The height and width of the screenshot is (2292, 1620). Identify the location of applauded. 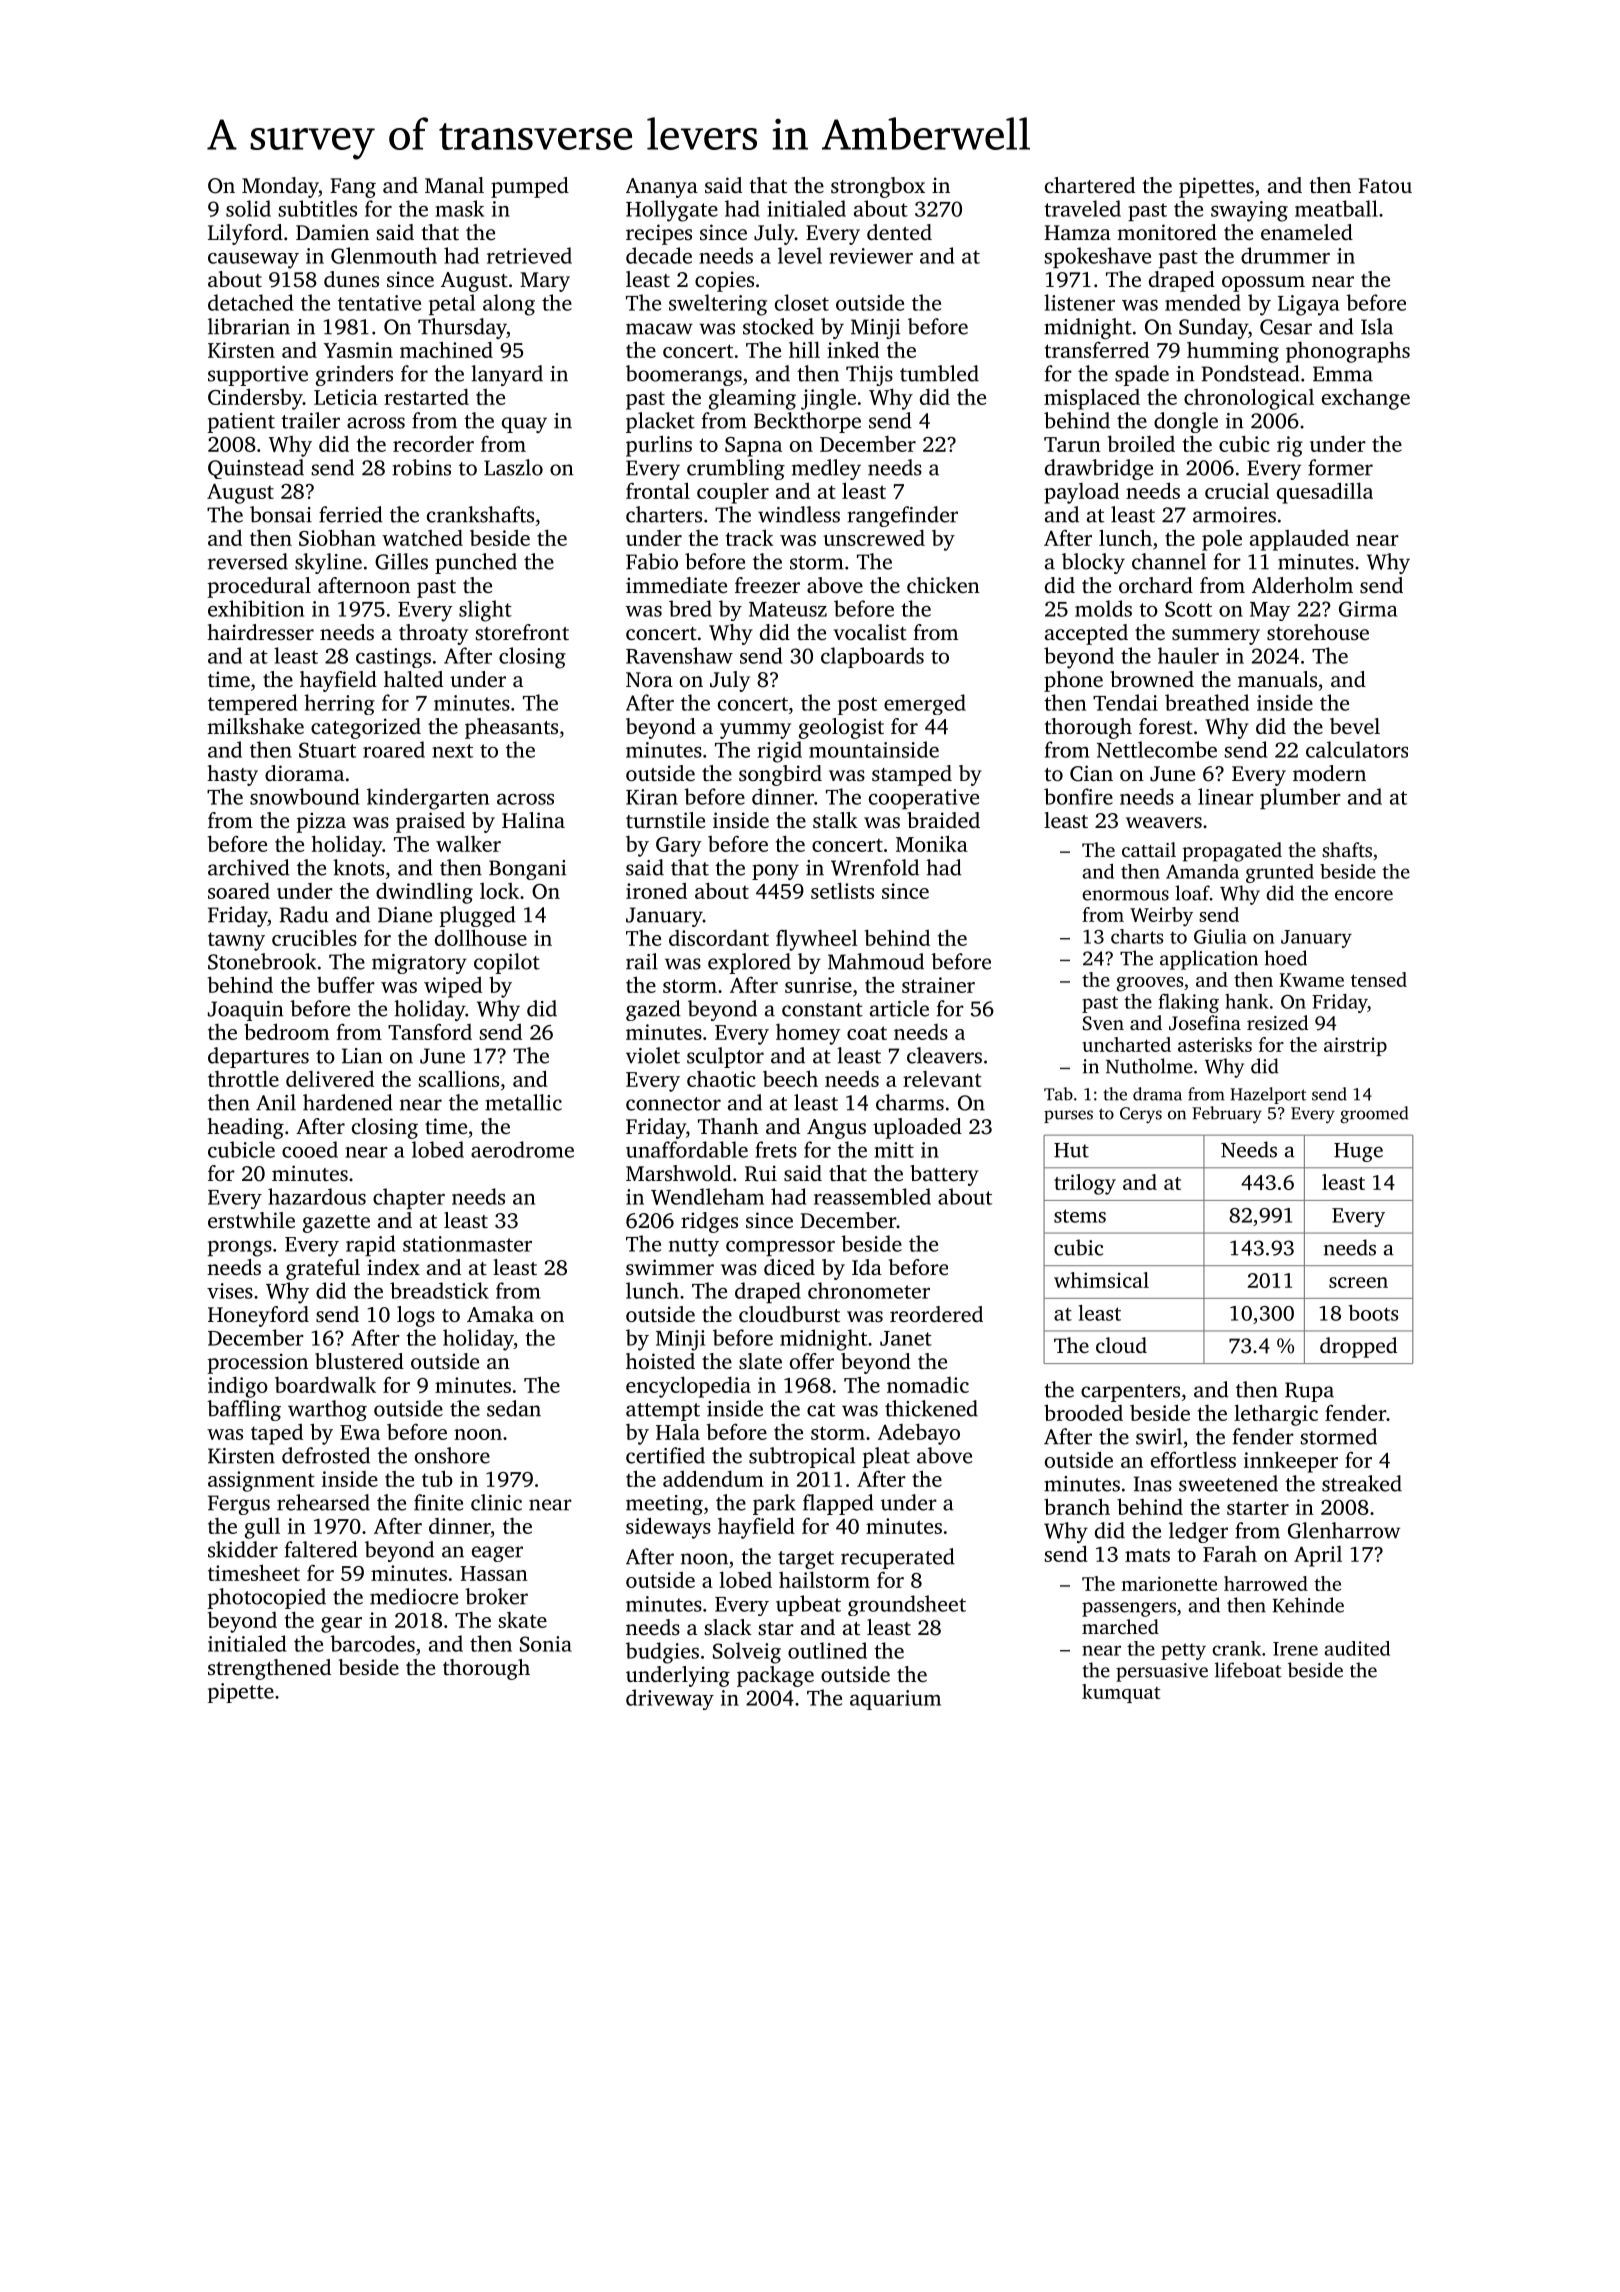
(1299, 540).
